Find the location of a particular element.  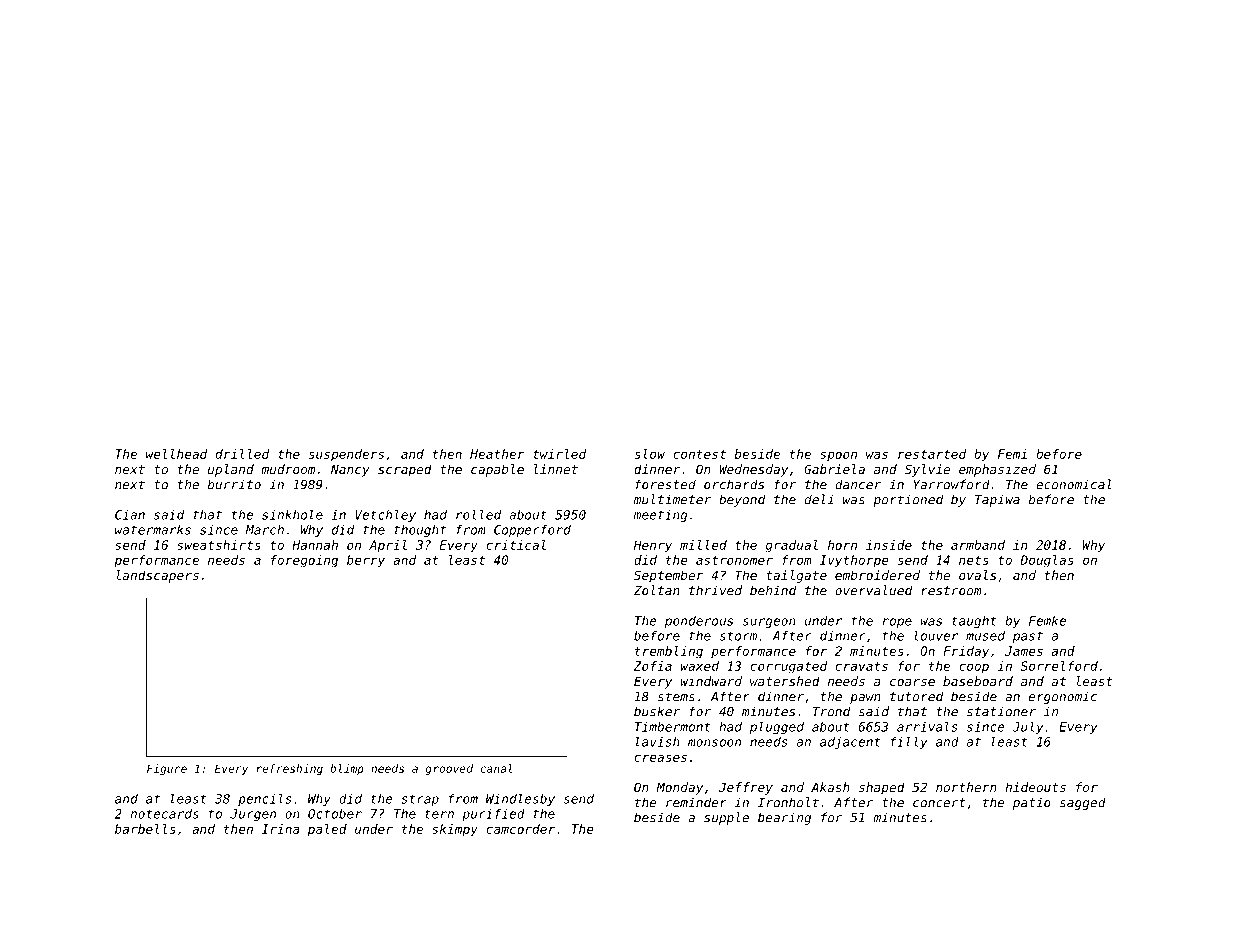

taught is located at coordinates (974, 622).
